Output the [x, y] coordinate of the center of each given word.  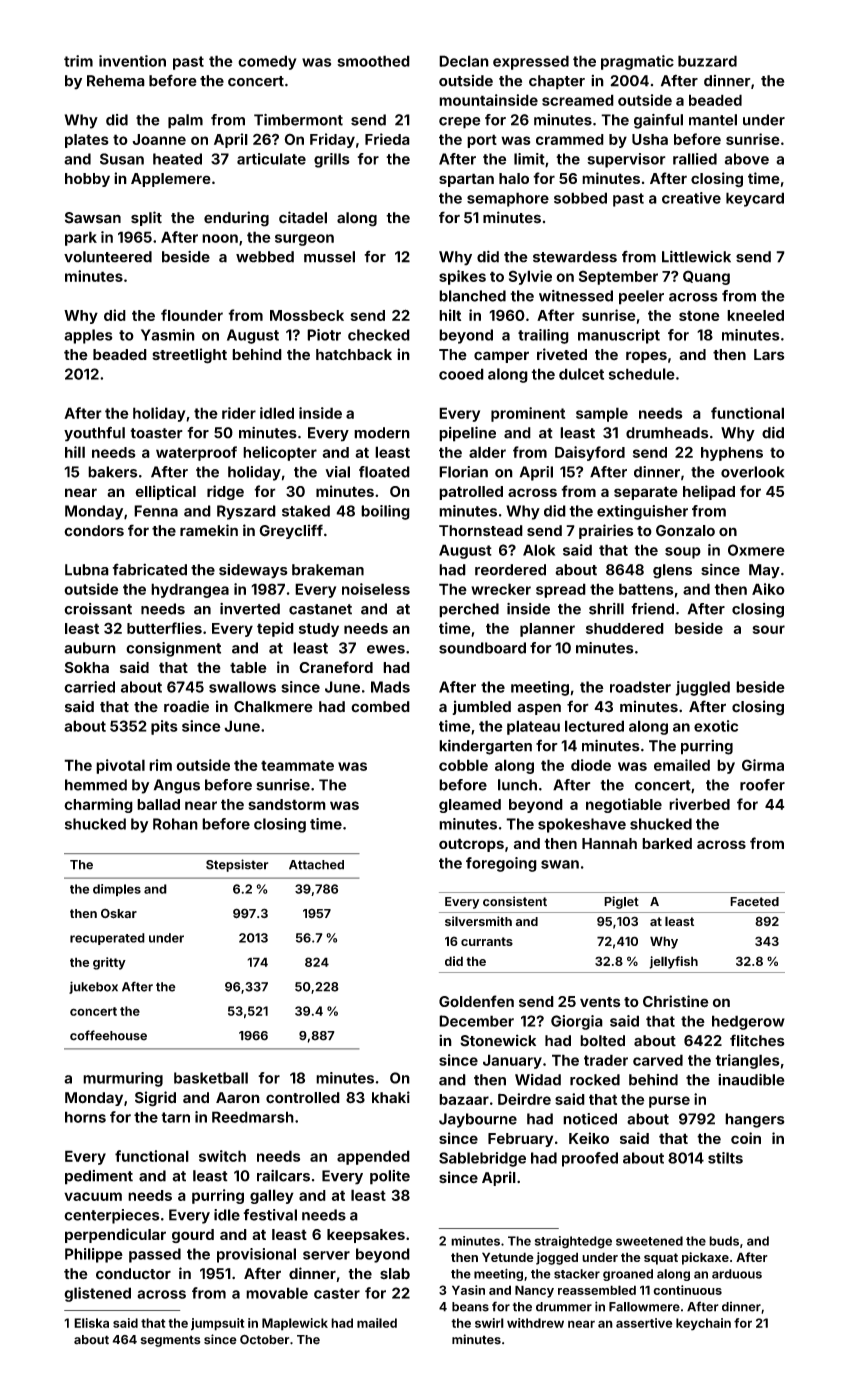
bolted [602, 1041]
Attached [316, 865]
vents [600, 1002]
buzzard [707, 61]
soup [683, 553]
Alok [539, 550]
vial [337, 472]
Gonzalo [685, 531]
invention [132, 61]
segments [170, 1341]
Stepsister [237, 865]
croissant [98, 609]
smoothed [373, 61]
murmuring [123, 1079]
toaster [156, 433]
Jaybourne [478, 1120]
